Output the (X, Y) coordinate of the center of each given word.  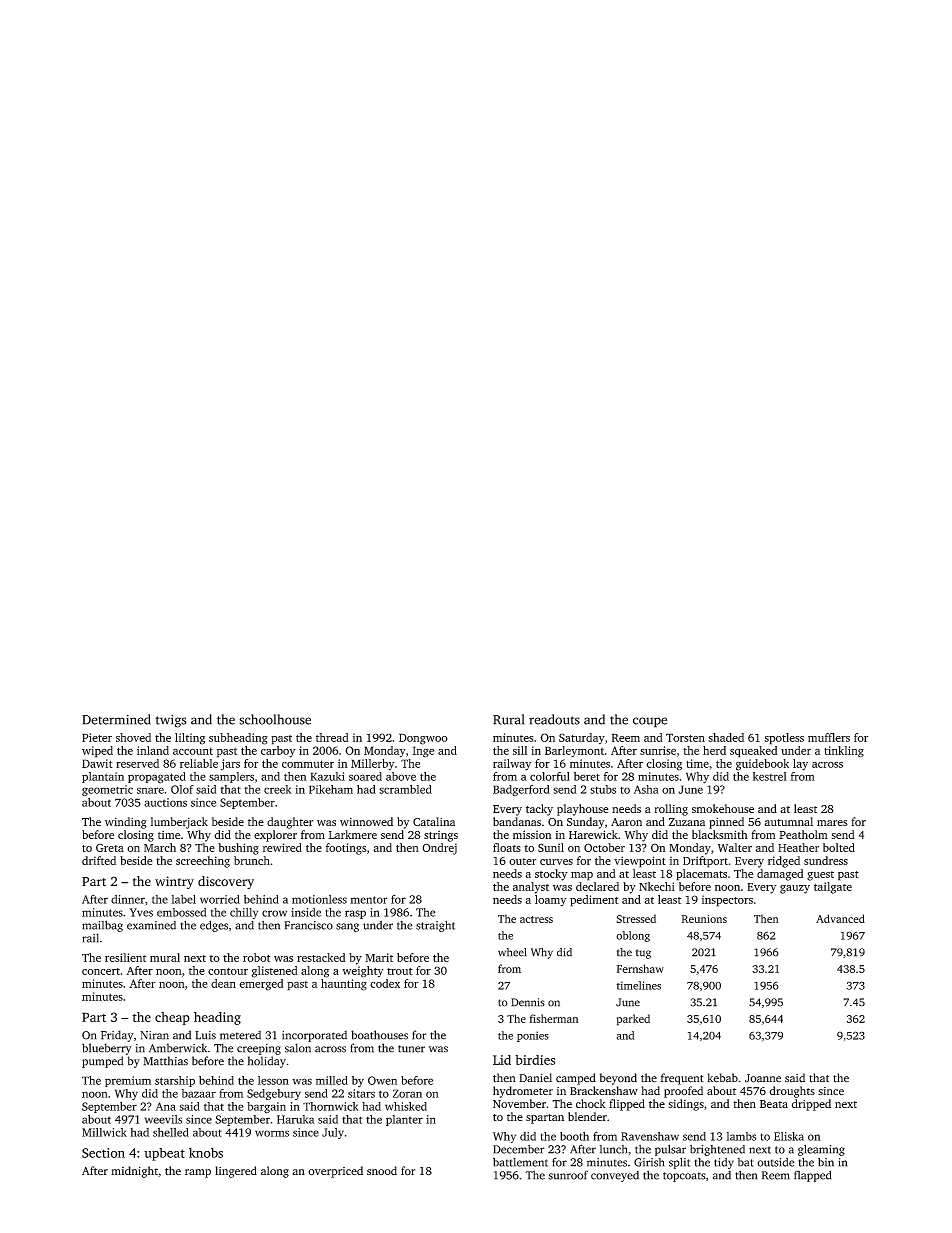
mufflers (829, 737)
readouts (554, 719)
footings (346, 849)
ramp (198, 1173)
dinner (128, 899)
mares (832, 823)
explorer (275, 836)
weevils (163, 1119)
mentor (369, 900)
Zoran (407, 1093)
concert (101, 971)
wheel (512, 952)
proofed (683, 1092)
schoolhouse (275, 719)
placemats (701, 875)
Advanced (840, 918)
